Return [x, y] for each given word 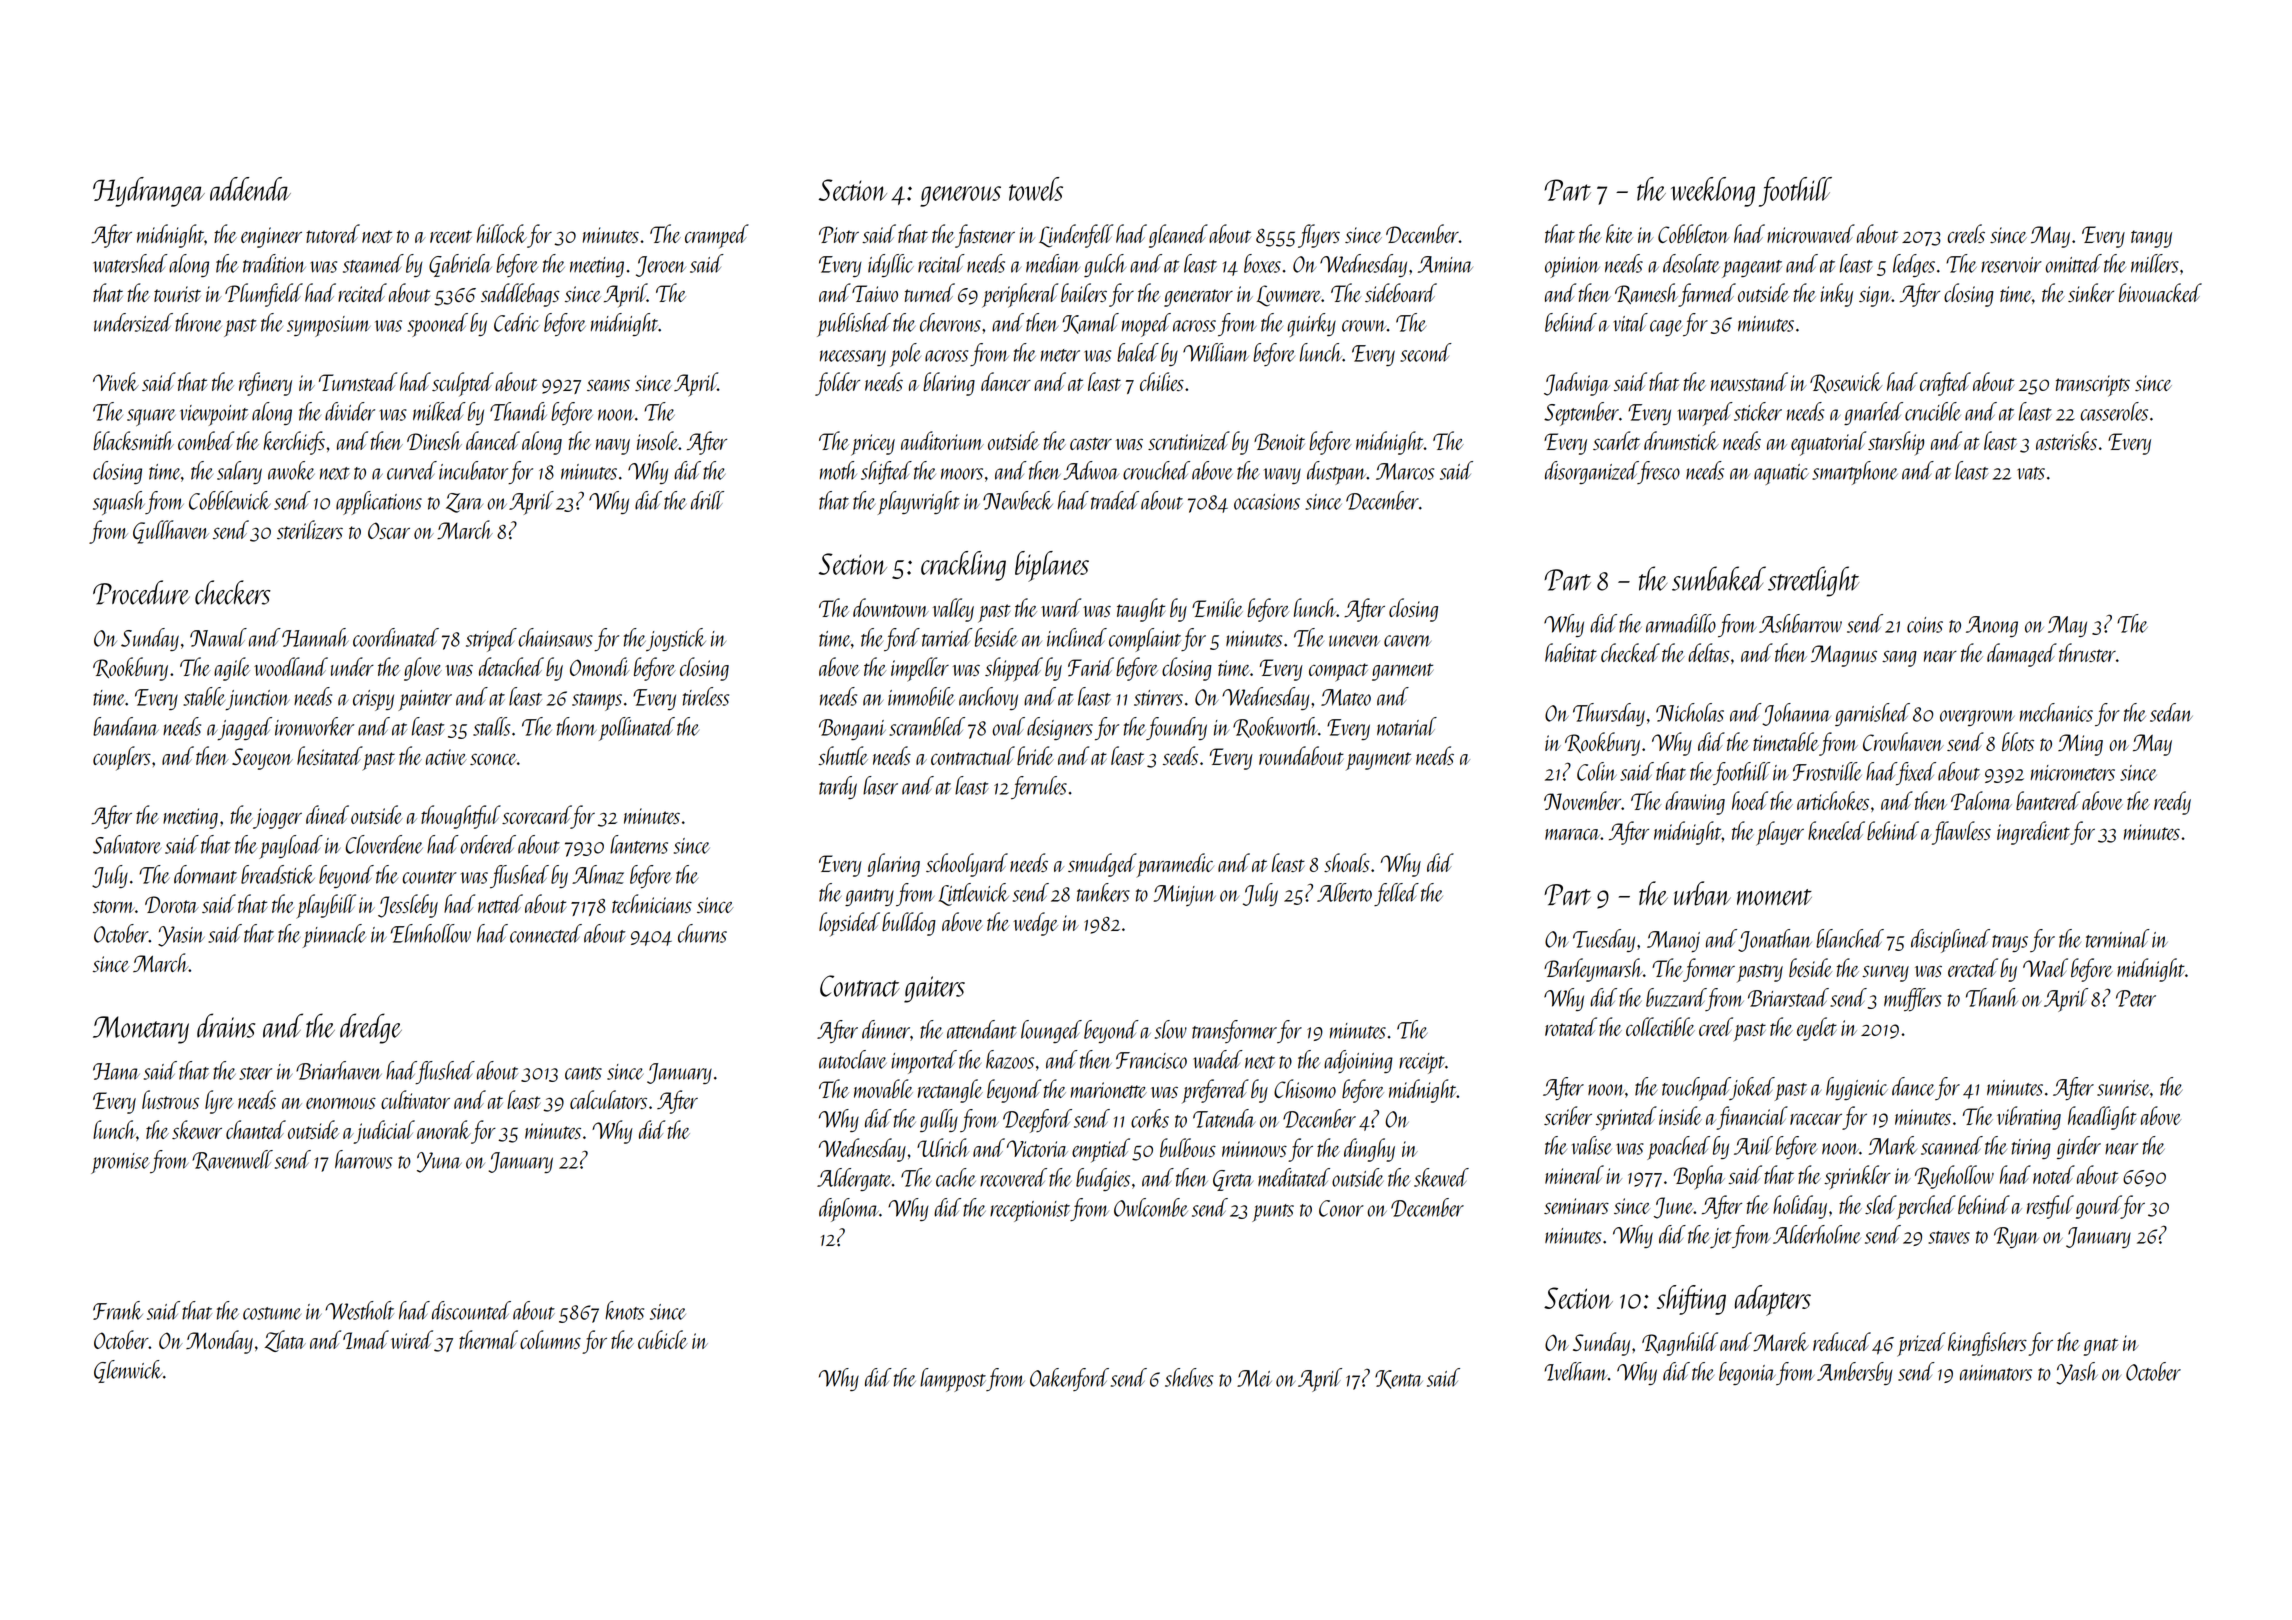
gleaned [1178, 236]
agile [232, 669]
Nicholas [1690, 712]
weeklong [1713, 192]
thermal [488, 1339]
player [1780, 833]
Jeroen [661, 266]
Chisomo [1305, 1088]
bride [1035, 755]
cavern [1407, 641]
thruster [2087, 652]
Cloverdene [384, 844]
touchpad [1696, 1089]
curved [412, 470]
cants [583, 1073]
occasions [1267, 502]
